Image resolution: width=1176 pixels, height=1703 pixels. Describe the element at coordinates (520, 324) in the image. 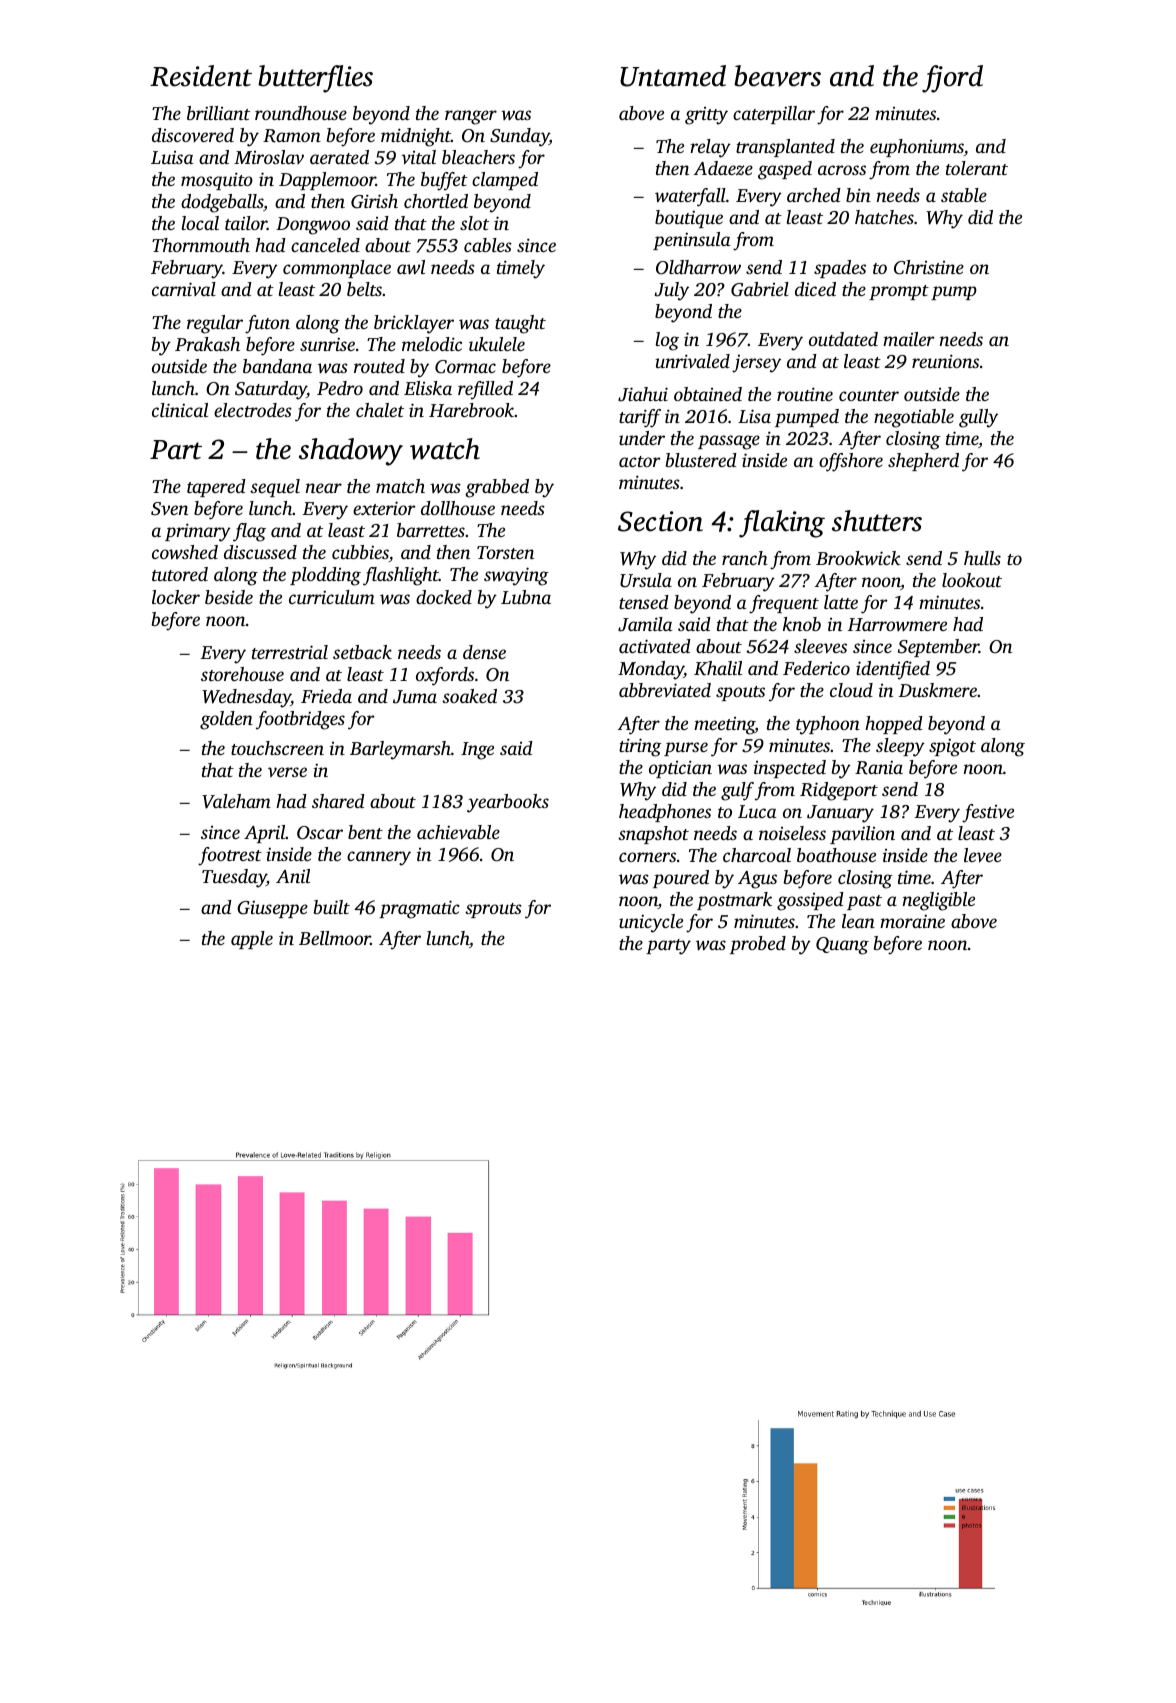

I see `taught` at that location.
